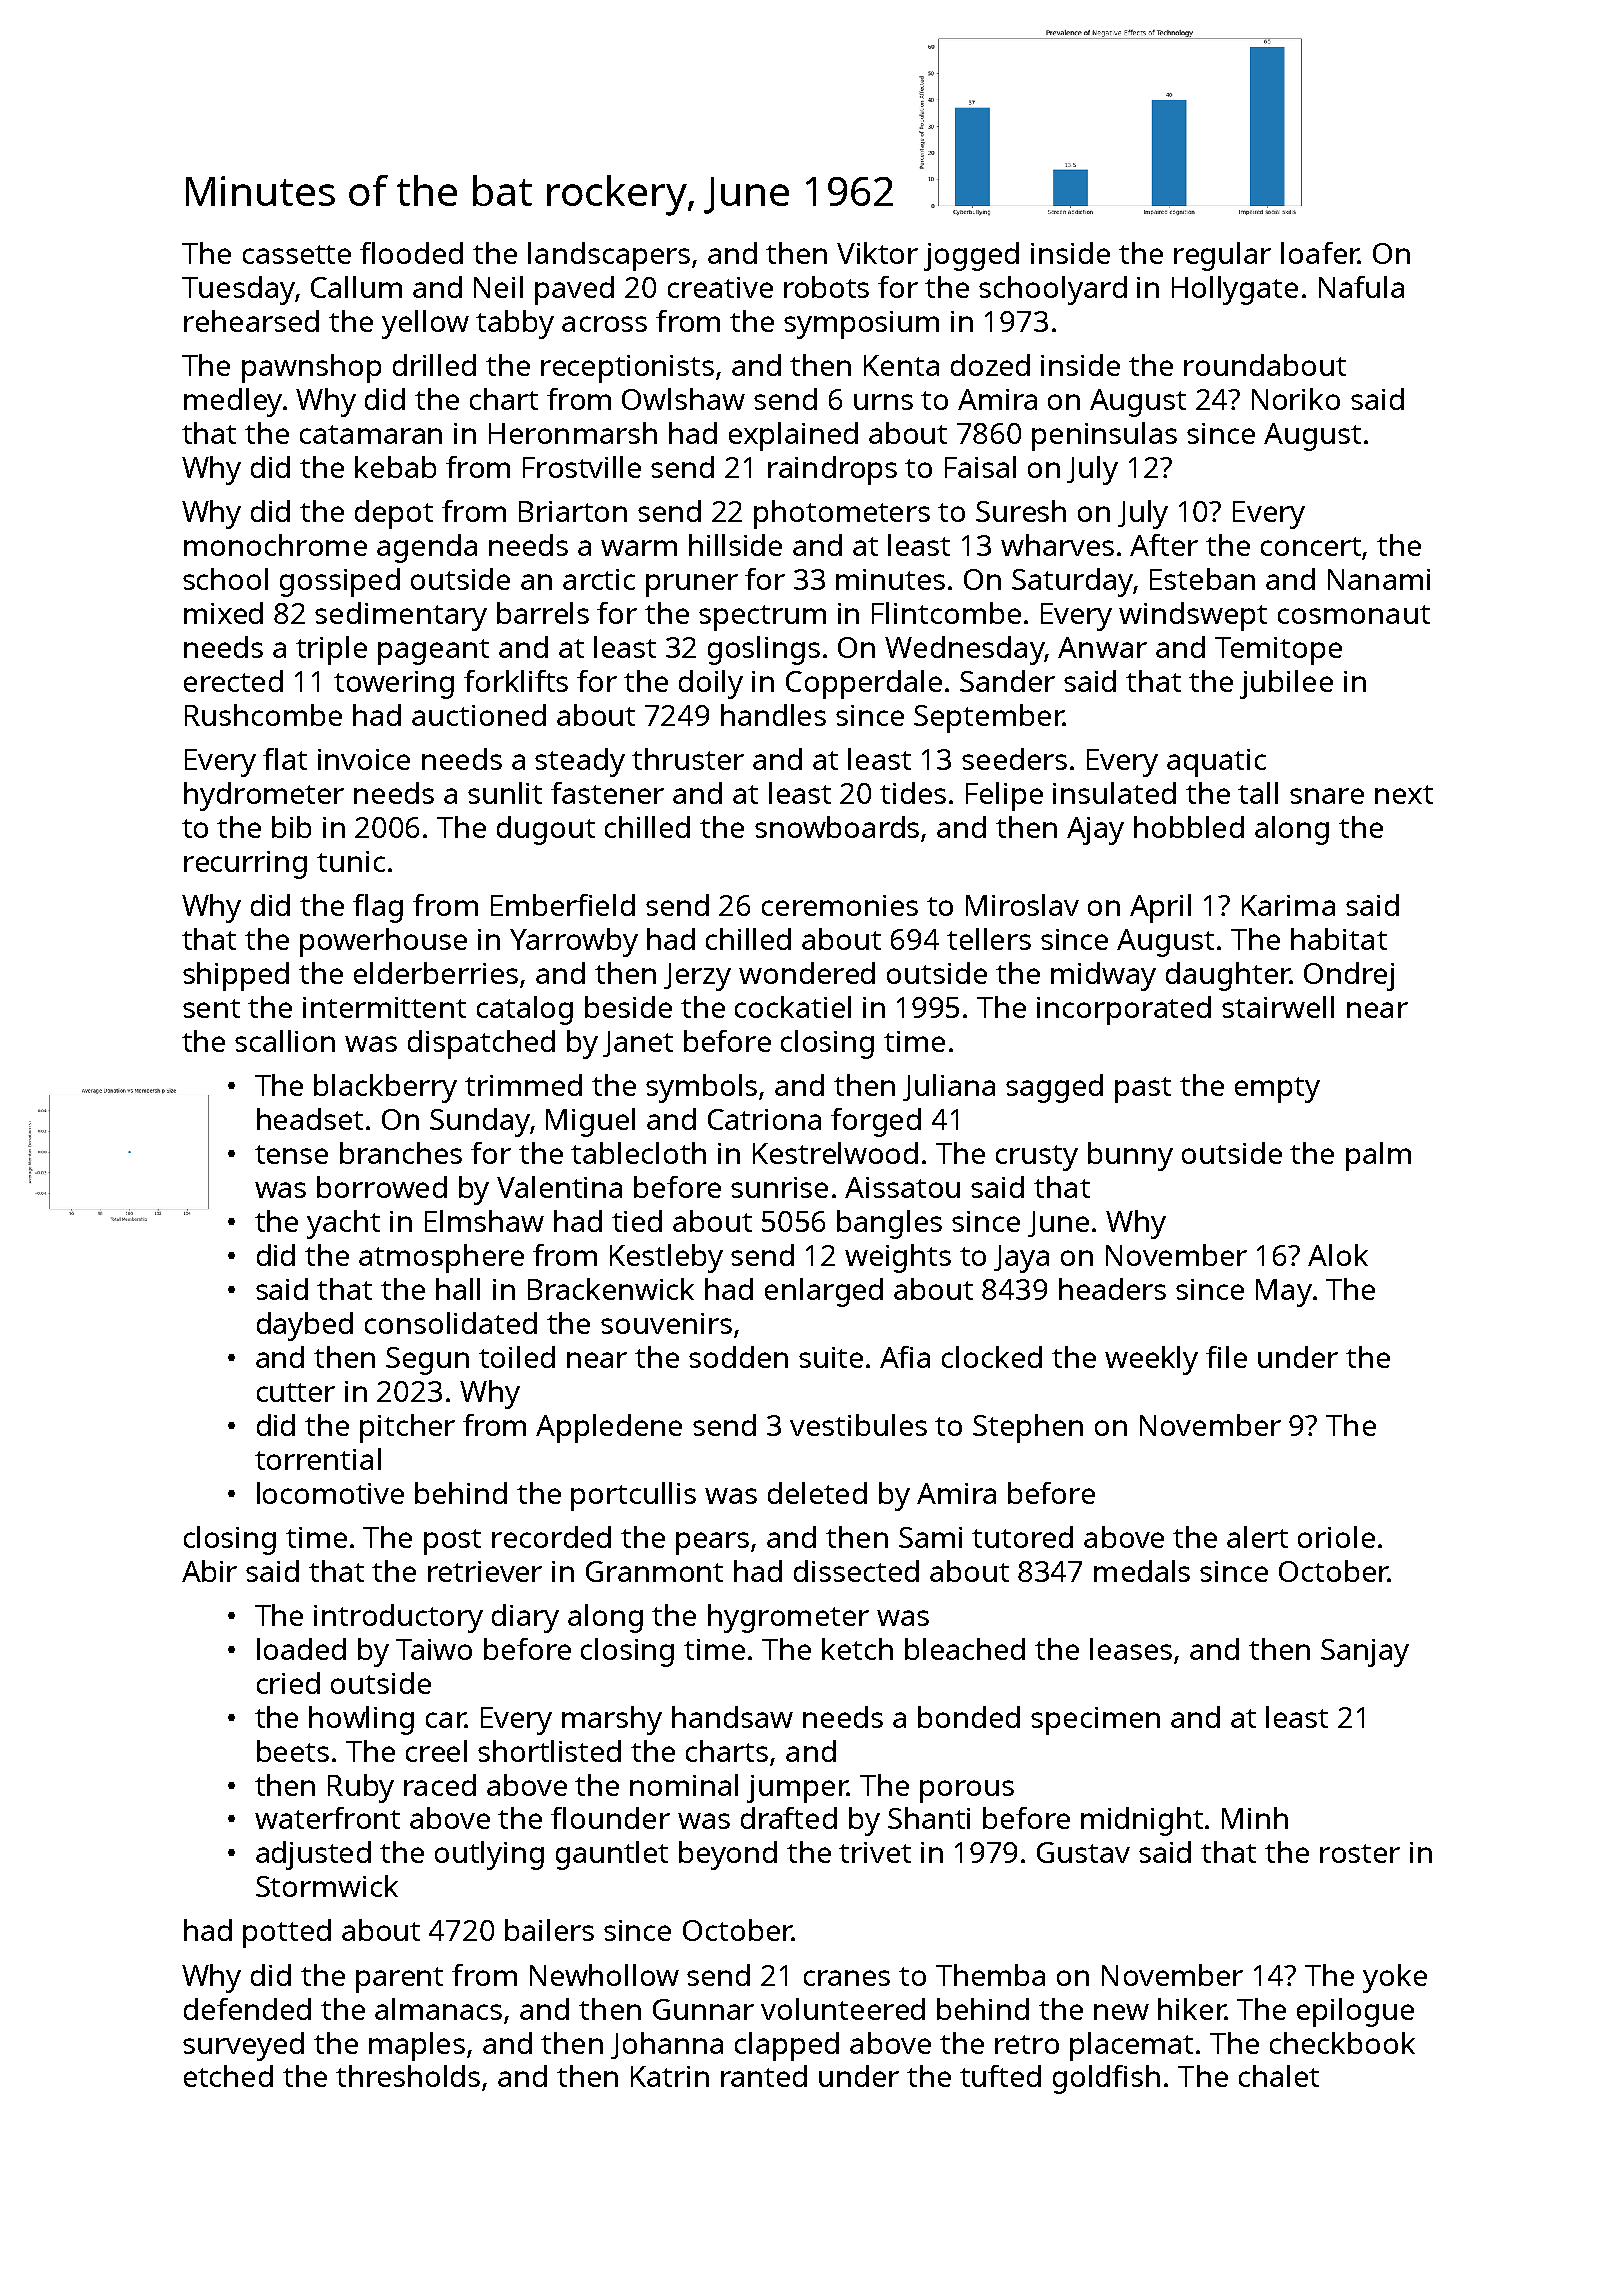 Image resolution: width=1620 pixels, height=2292 pixels. What do you see at coordinates (990, 365) in the screenshot?
I see `dozed` at bounding box center [990, 365].
